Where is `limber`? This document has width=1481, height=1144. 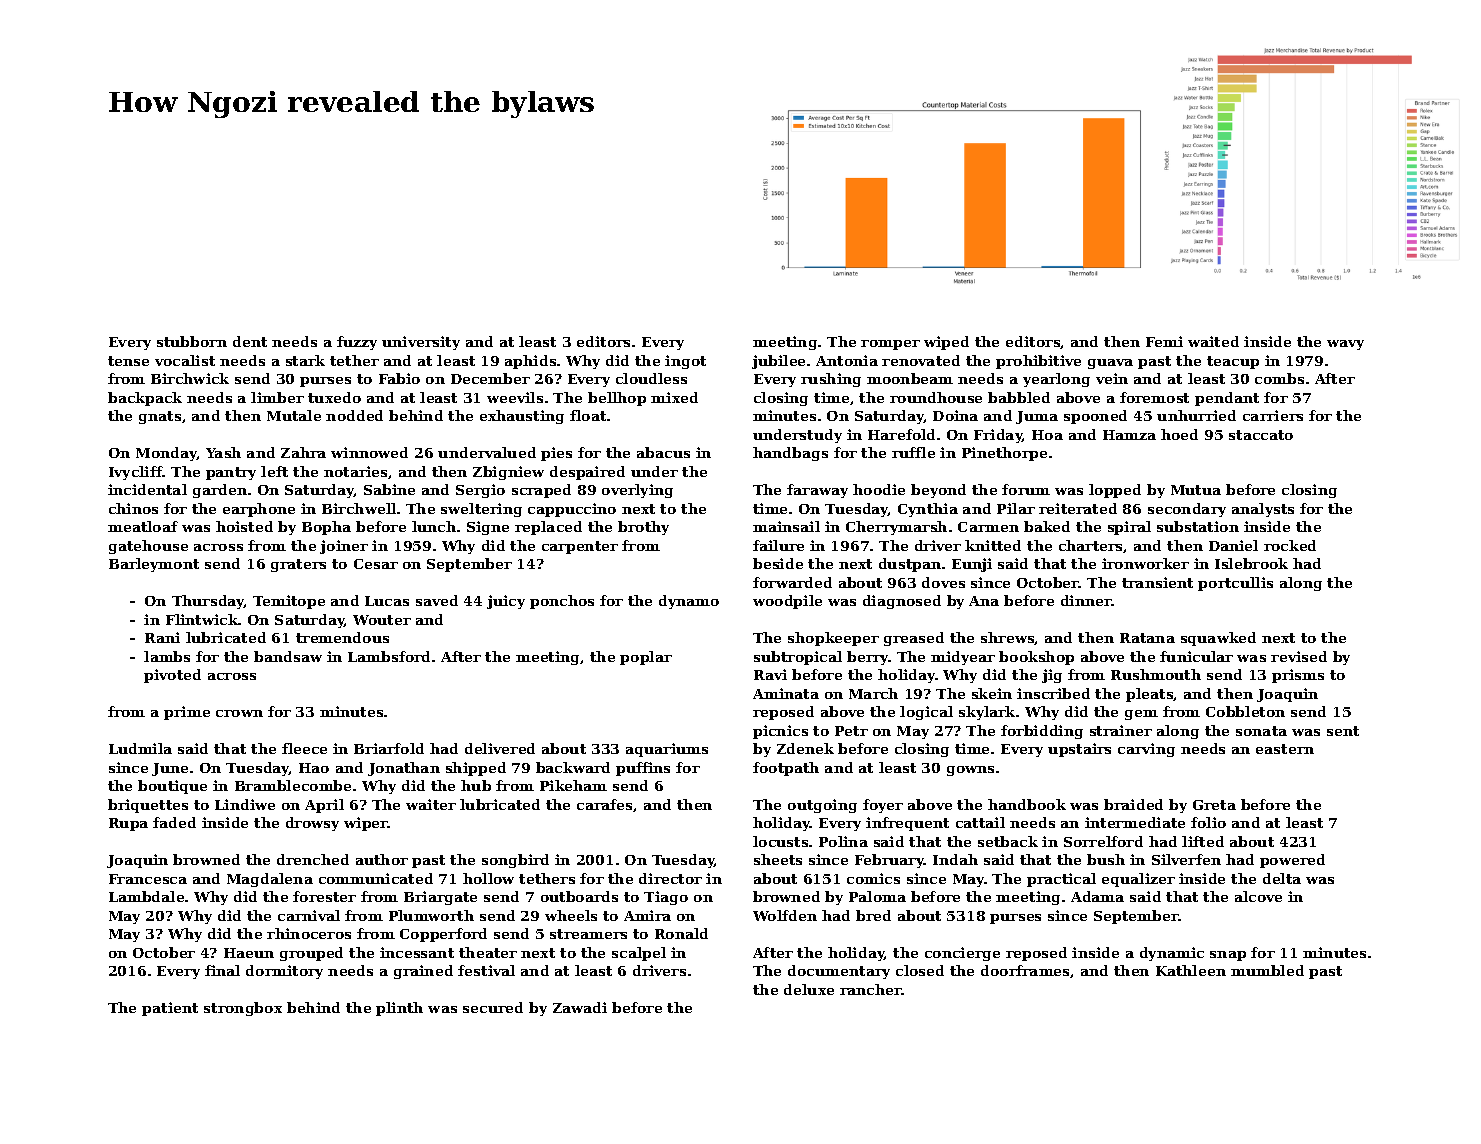
limber is located at coordinates (277, 397).
